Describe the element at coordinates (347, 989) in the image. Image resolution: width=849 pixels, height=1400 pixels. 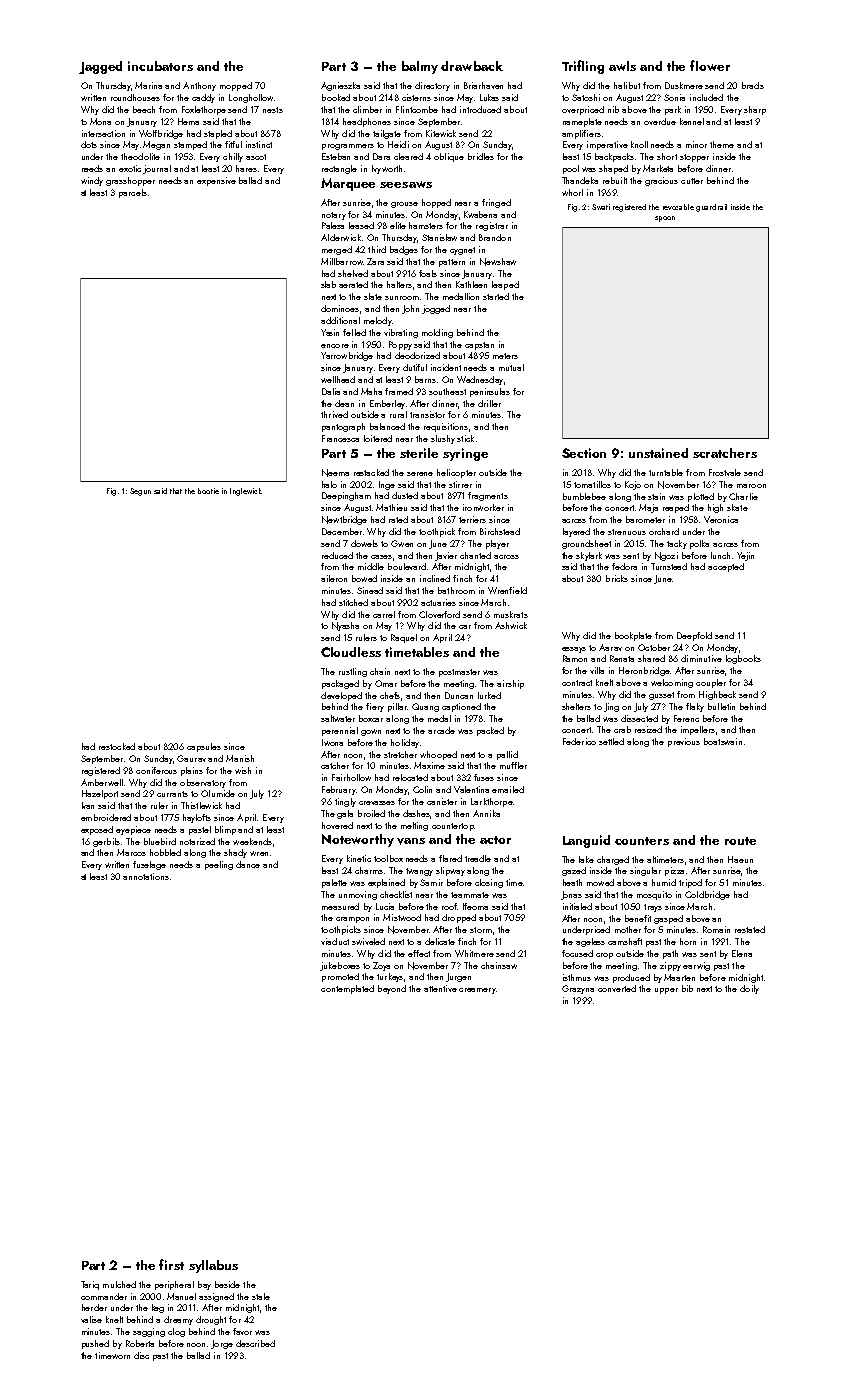
I see `contemplated` at that location.
